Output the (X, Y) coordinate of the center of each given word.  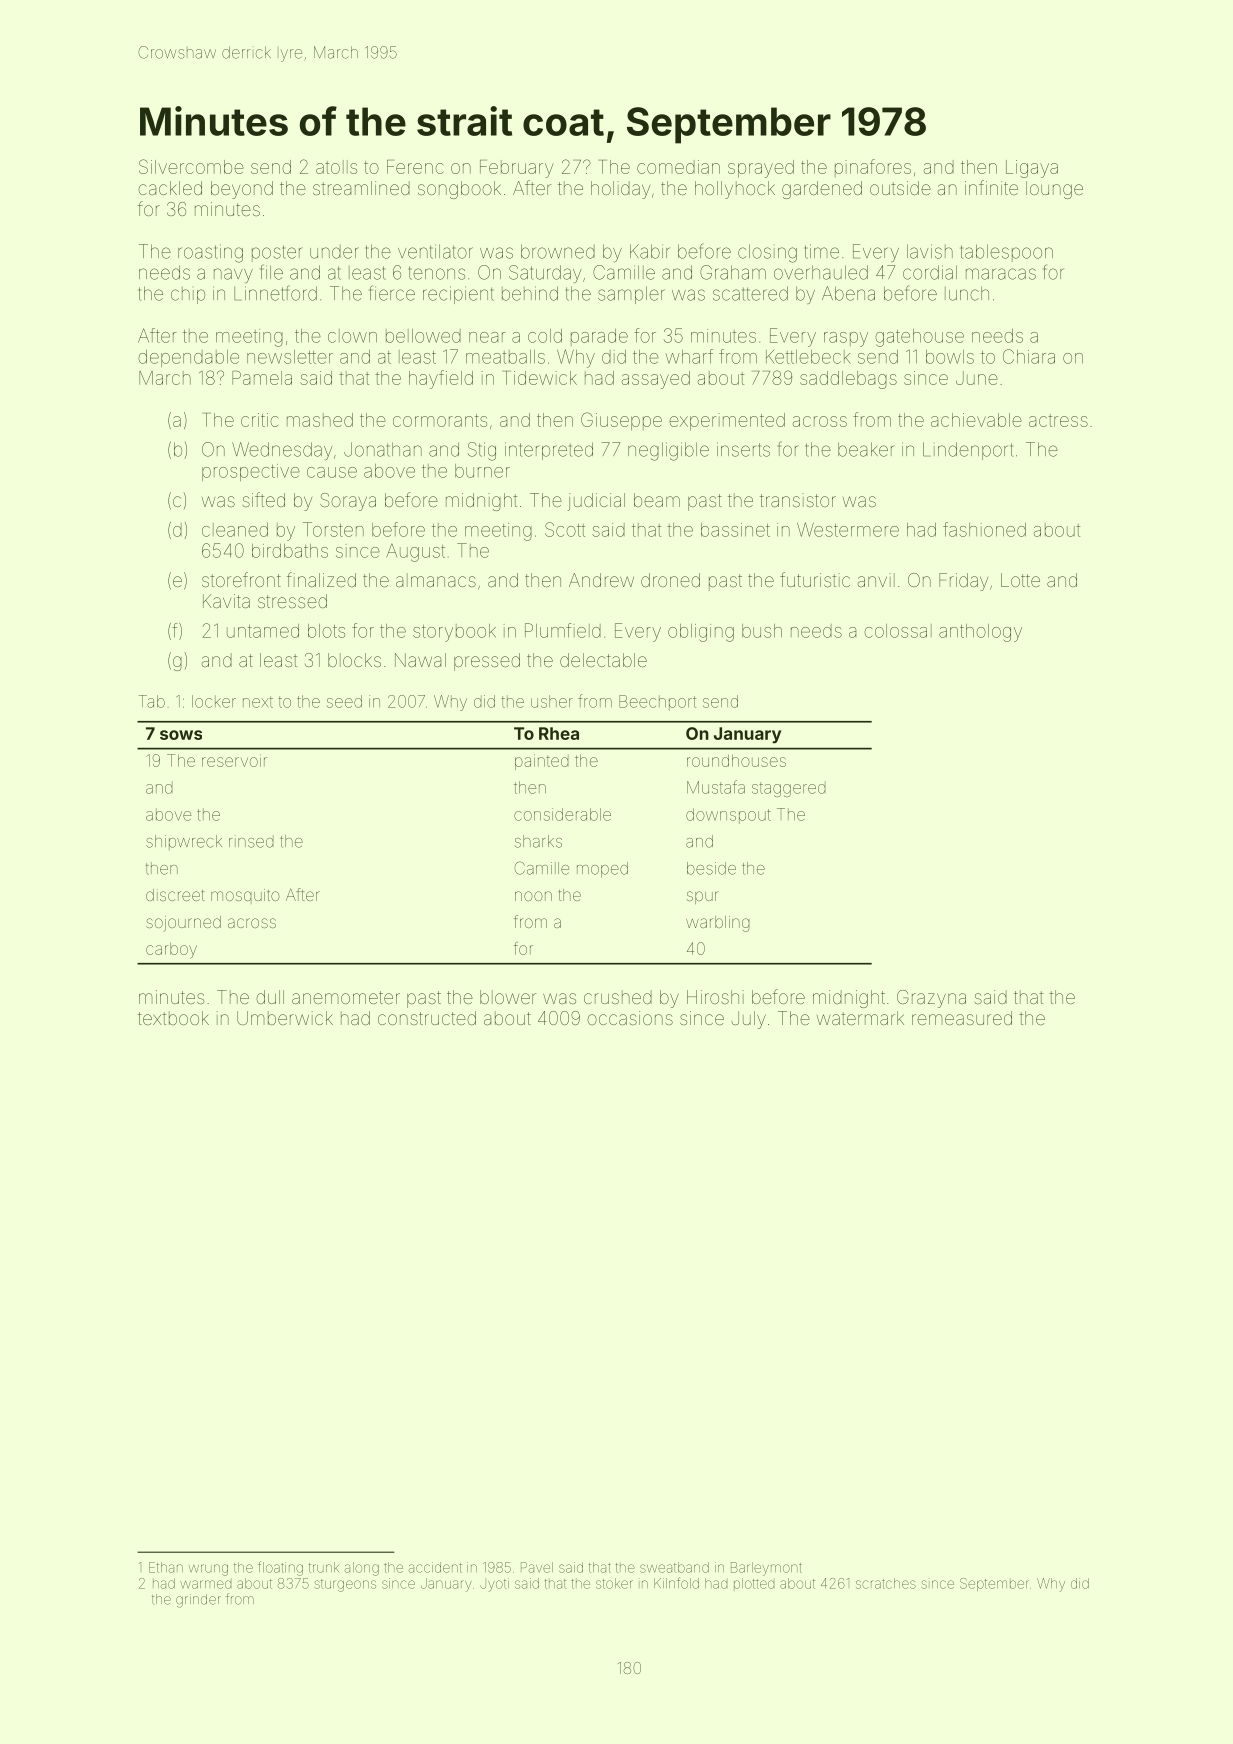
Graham (733, 272)
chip (188, 295)
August (415, 553)
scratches (886, 1583)
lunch (967, 293)
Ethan (166, 1567)
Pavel (537, 1567)
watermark (860, 1018)
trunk (324, 1567)
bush (762, 631)
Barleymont (766, 1569)
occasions (630, 1018)
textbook (173, 1018)
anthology (980, 633)
